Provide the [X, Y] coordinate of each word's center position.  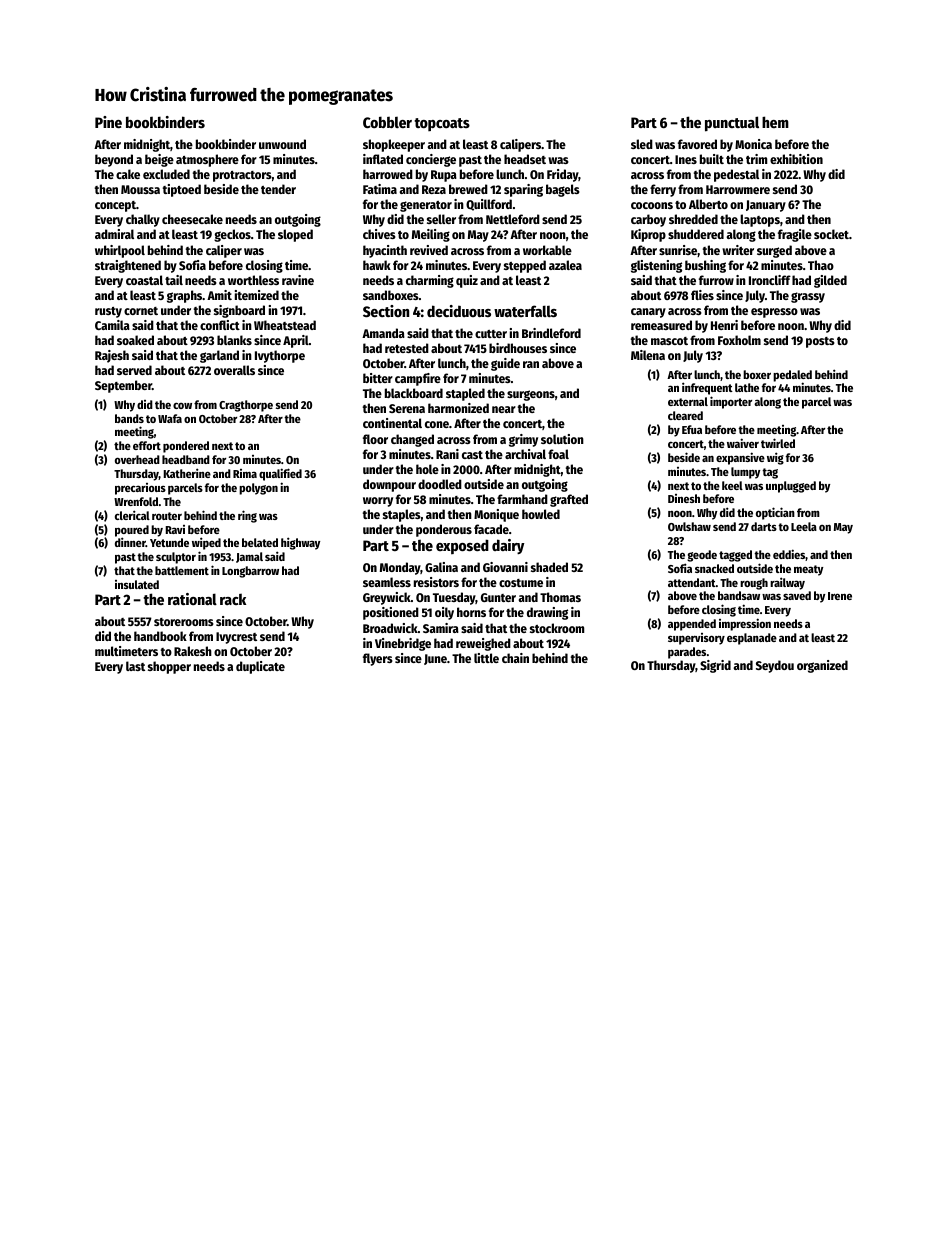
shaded [549, 567]
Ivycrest [236, 638]
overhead [137, 459]
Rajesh [112, 356]
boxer [757, 374]
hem [775, 122]
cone [437, 424]
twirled [778, 443]
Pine [108, 122]
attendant [692, 582]
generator [426, 206]
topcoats [442, 124]
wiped [206, 543]
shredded [693, 219]
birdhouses [518, 348]
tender [278, 189]
